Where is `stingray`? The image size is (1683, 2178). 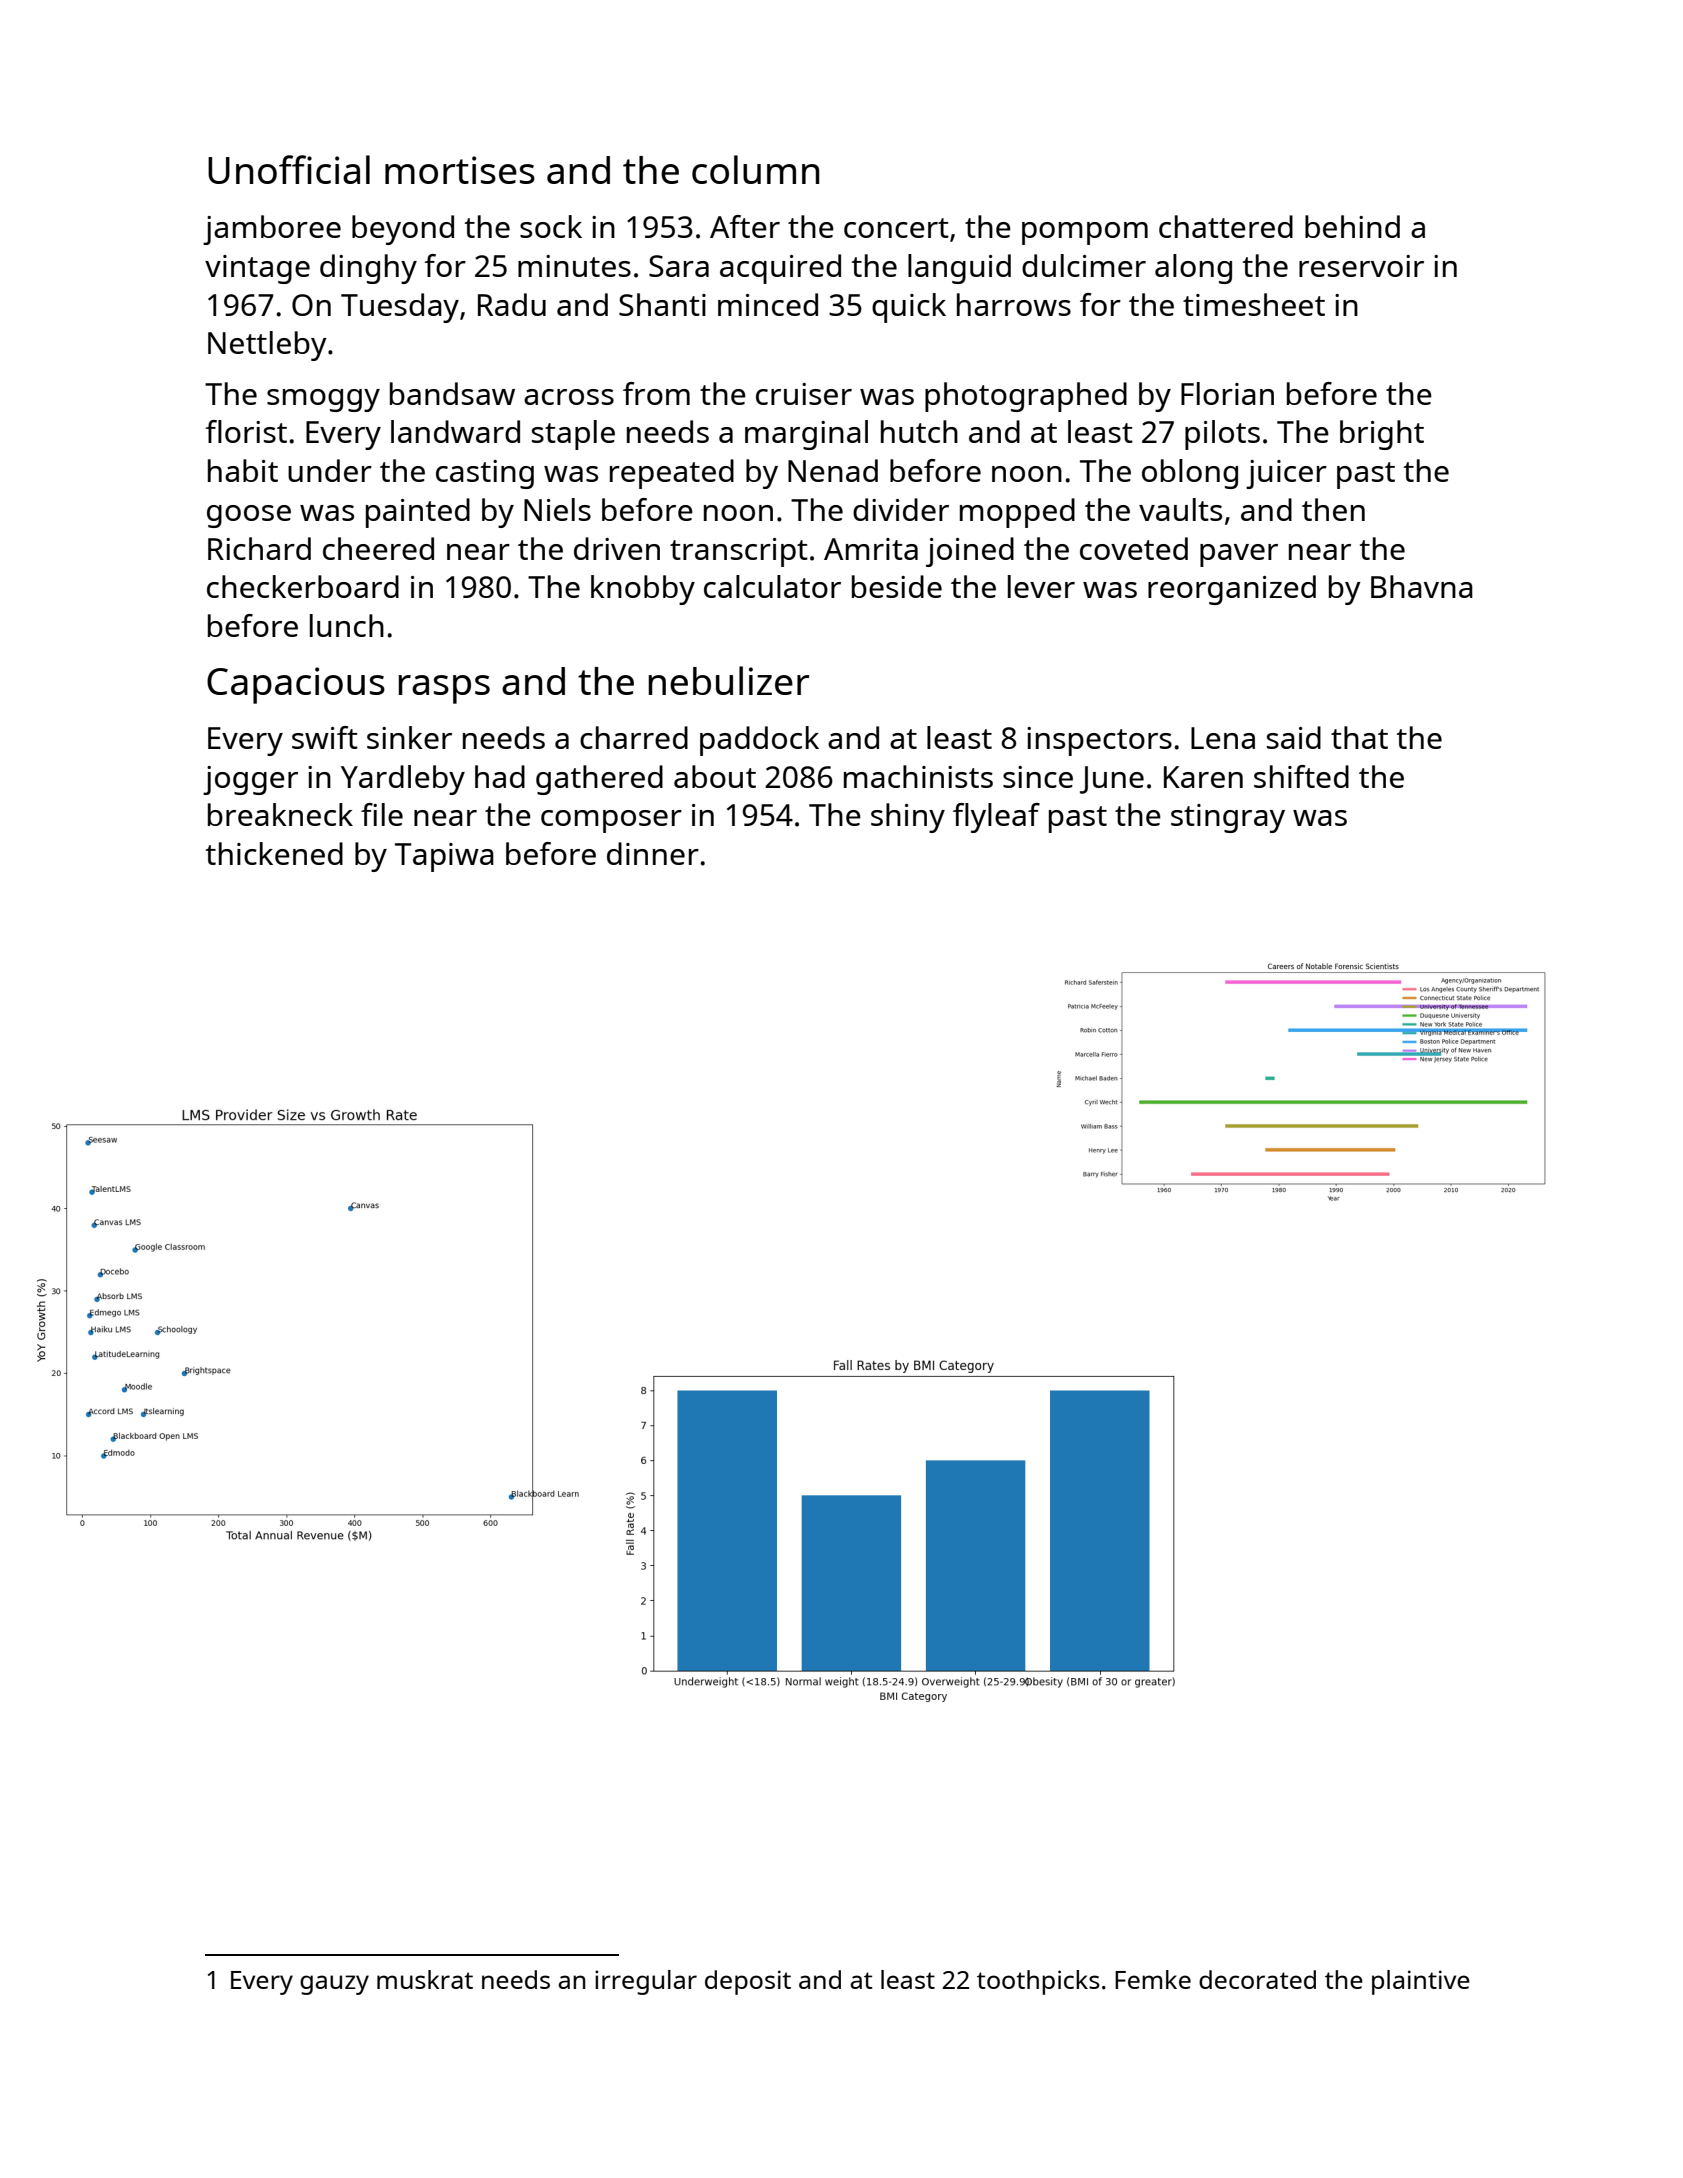 stingray is located at coordinates (1228, 818).
